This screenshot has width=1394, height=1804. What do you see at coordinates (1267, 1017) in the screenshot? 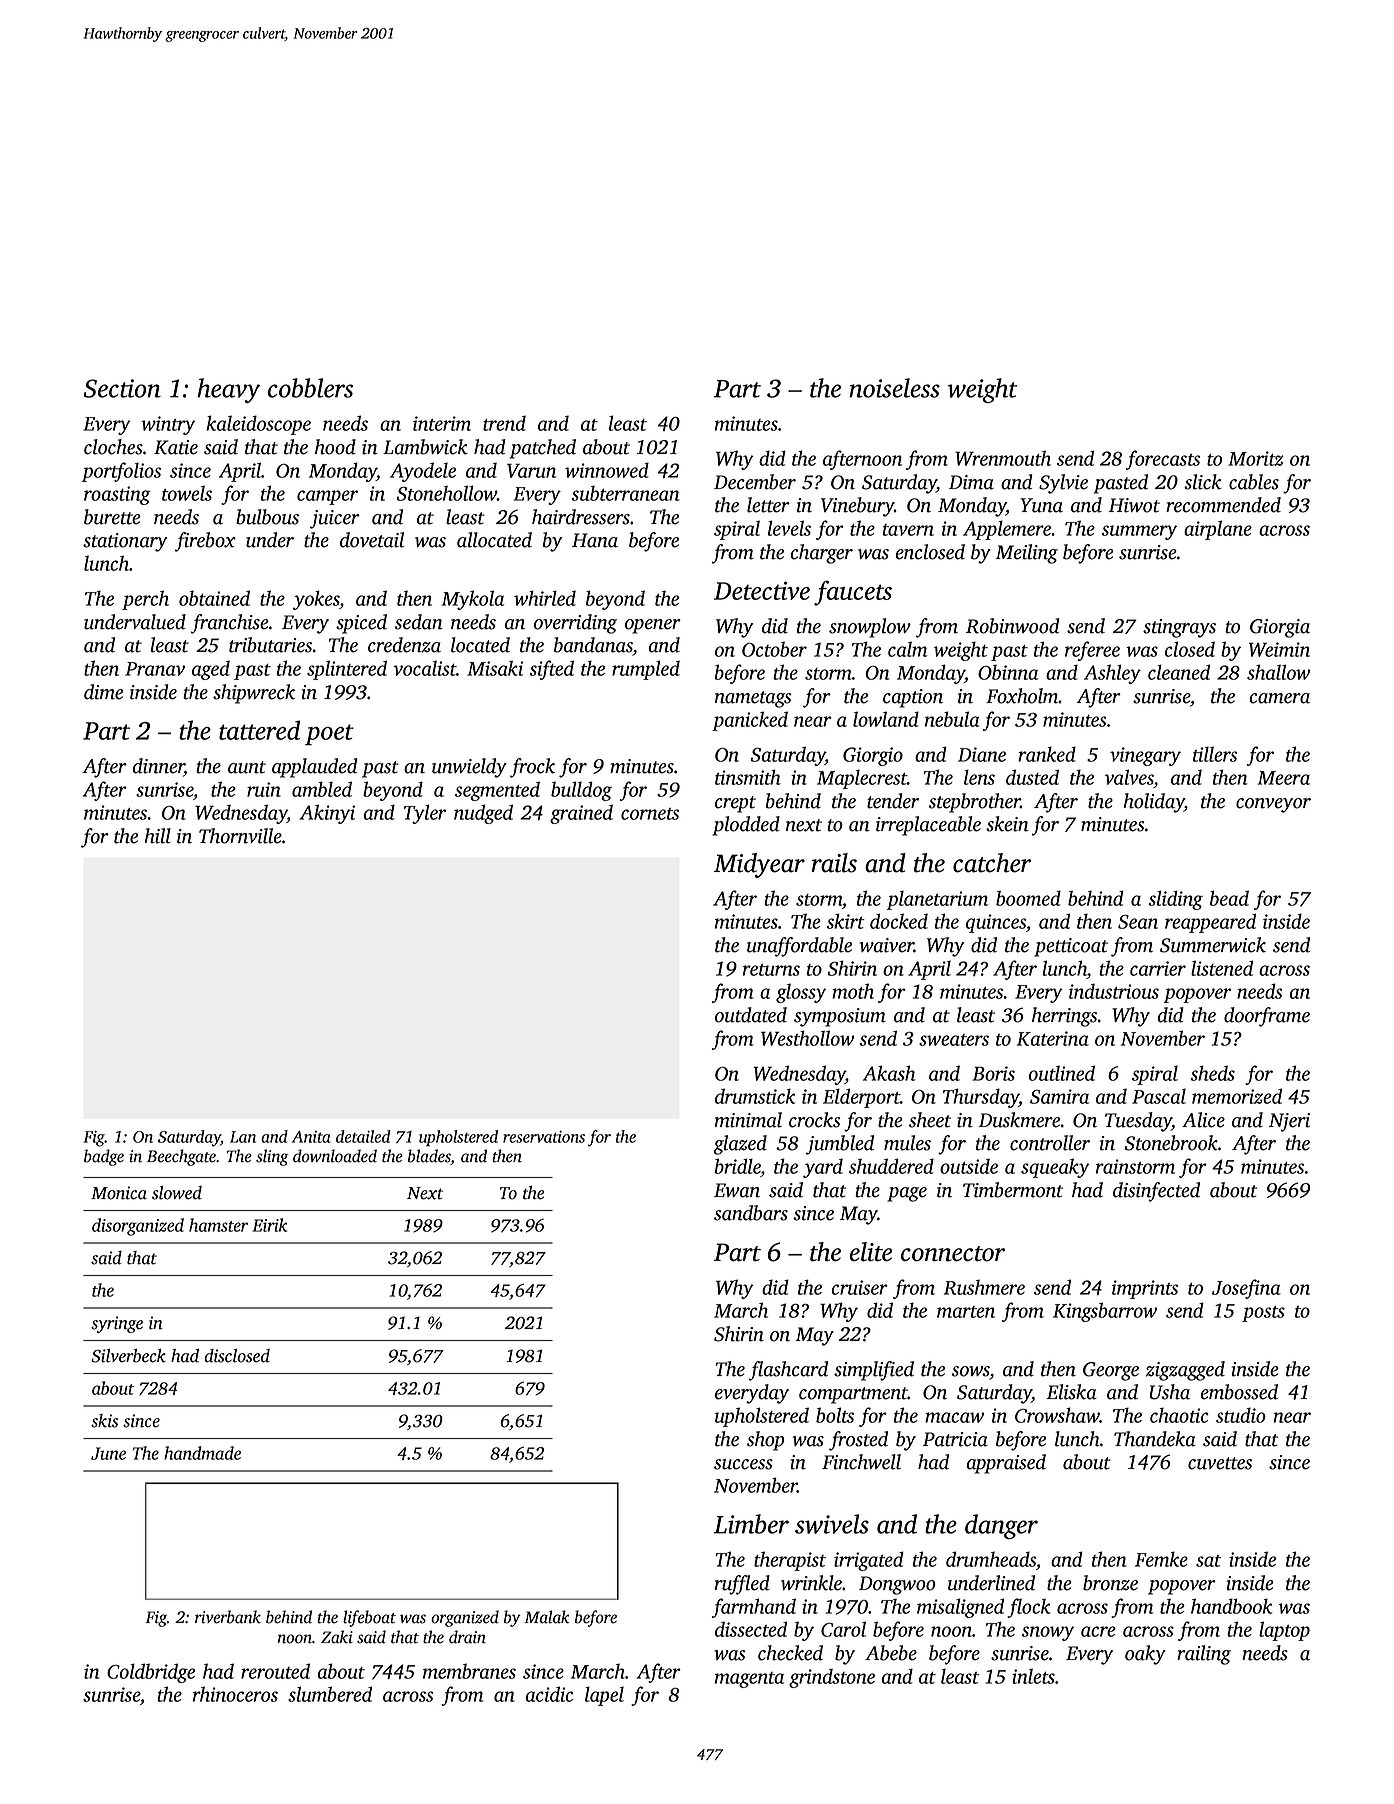
I see `doorframe` at bounding box center [1267, 1017].
